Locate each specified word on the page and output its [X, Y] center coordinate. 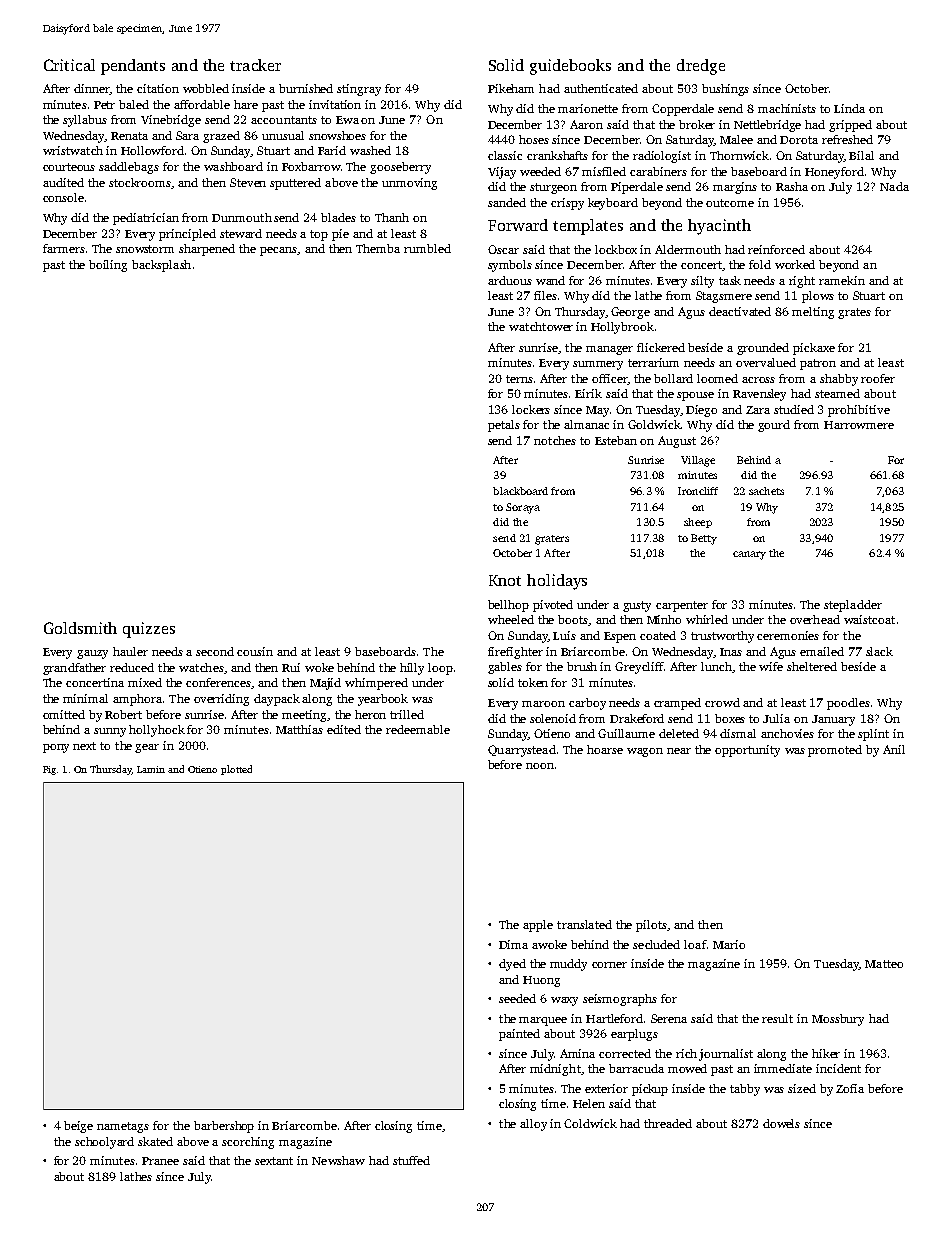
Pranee [160, 1161]
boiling [108, 266]
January [833, 720]
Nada [894, 186]
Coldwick [590, 1123]
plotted [236, 770]
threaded [668, 1123]
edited [344, 729]
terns [519, 379]
